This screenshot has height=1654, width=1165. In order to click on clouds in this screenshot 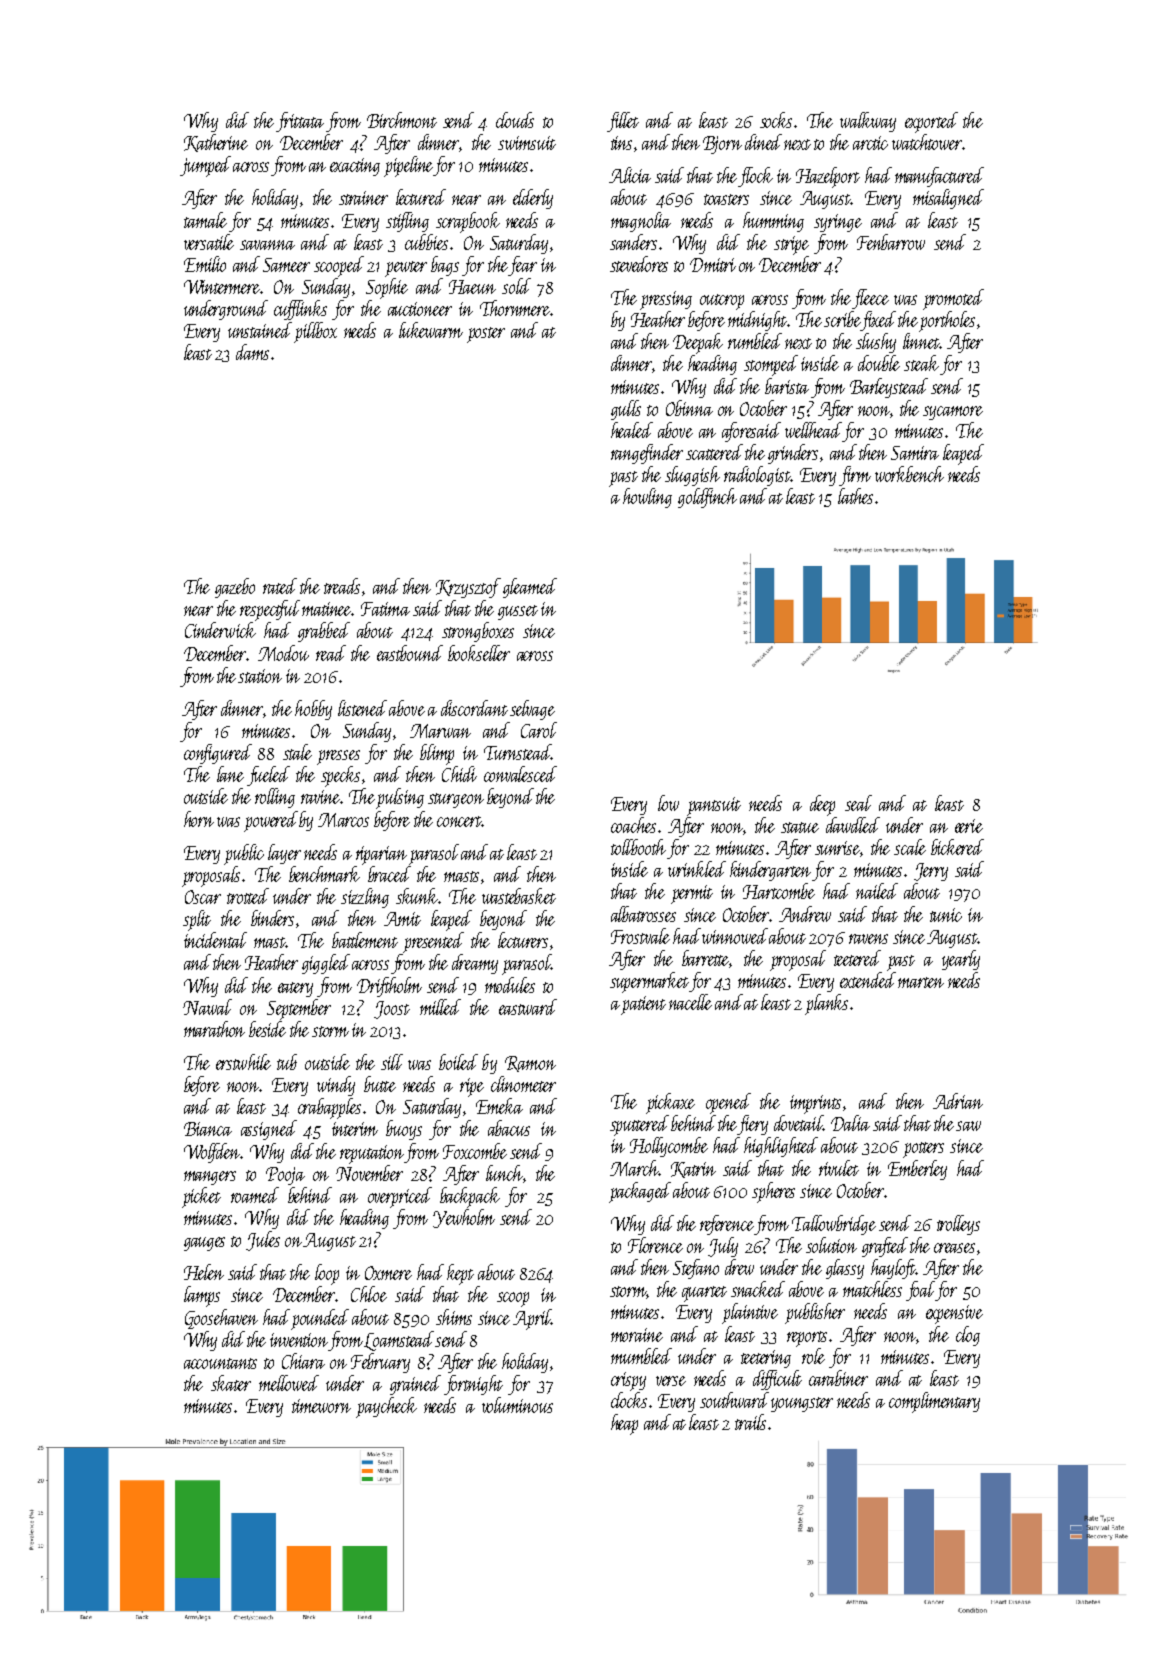, I will do `click(515, 120)`.
